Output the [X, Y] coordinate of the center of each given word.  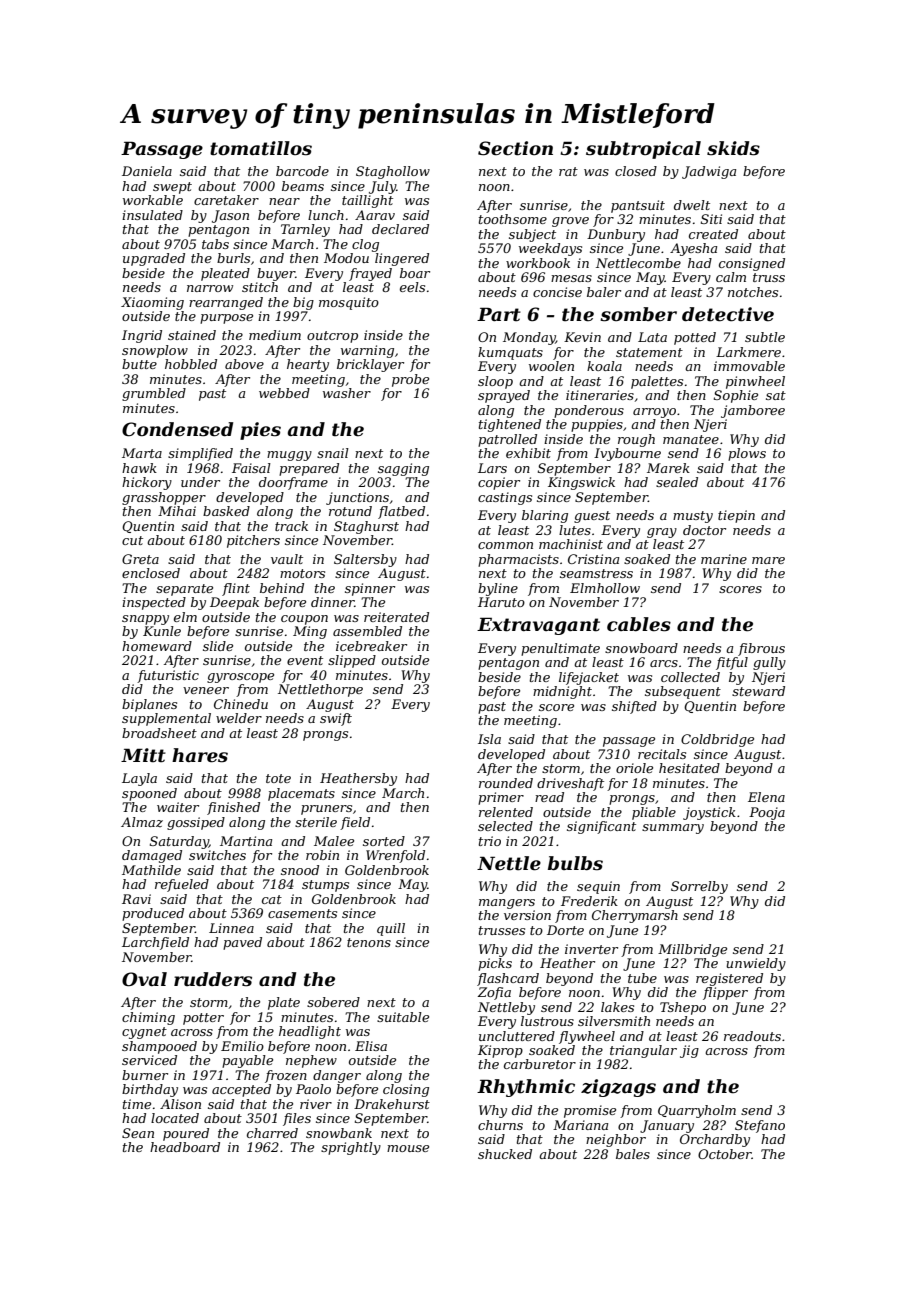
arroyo [654, 413]
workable [153, 200]
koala [604, 366]
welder [239, 718]
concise [557, 292]
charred [272, 1133]
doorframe [293, 483]
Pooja [767, 813]
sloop [495, 382]
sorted [384, 841]
